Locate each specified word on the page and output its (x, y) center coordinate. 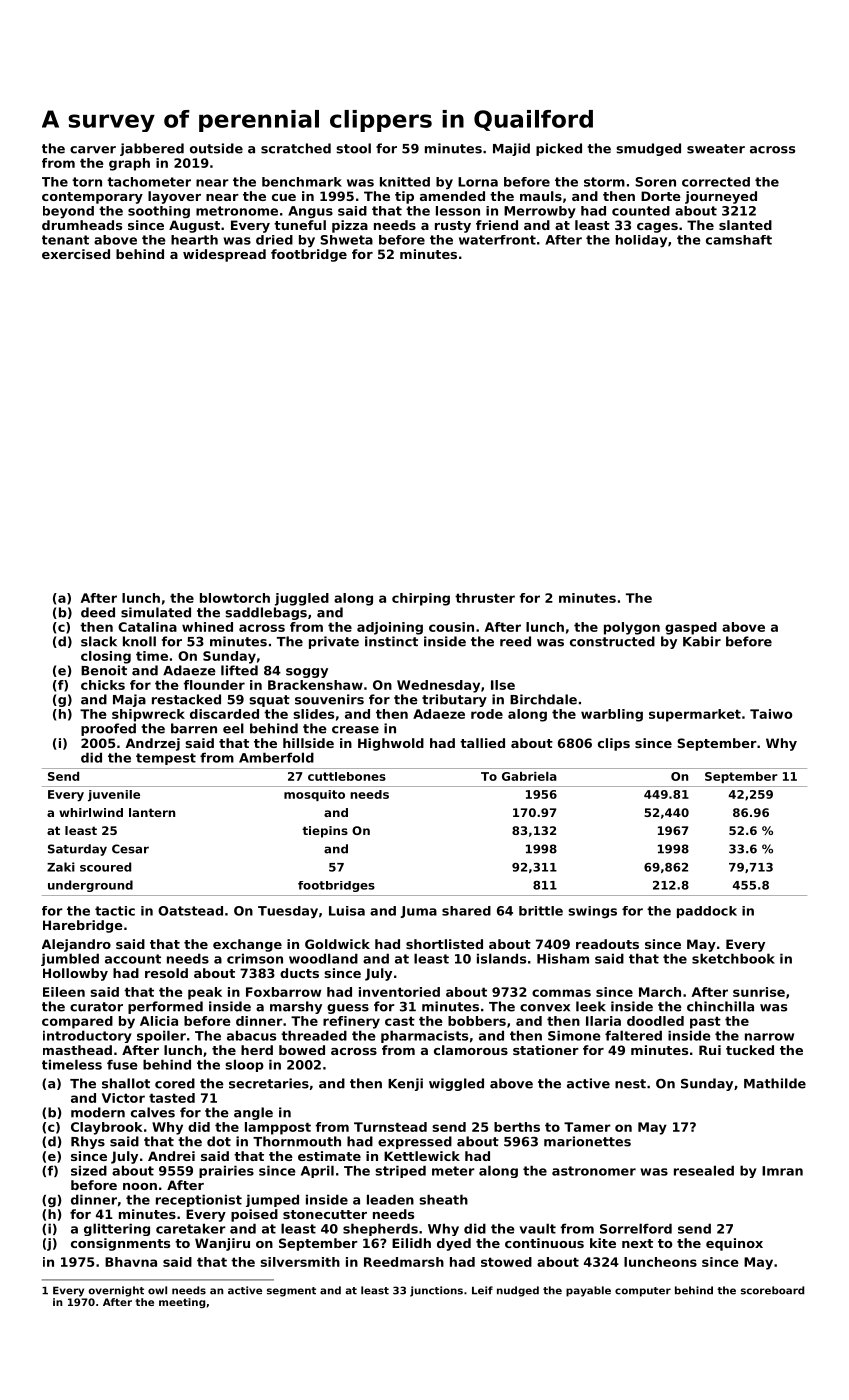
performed (165, 1007)
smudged (648, 149)
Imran (782, 1171)
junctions (436, 1291)
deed (98, 612)
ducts (299, 973)
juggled (302, 599)
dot (219, 1141)
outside (216, 148)
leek (591, 1006)
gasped (691, 628)
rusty (453, 227)
